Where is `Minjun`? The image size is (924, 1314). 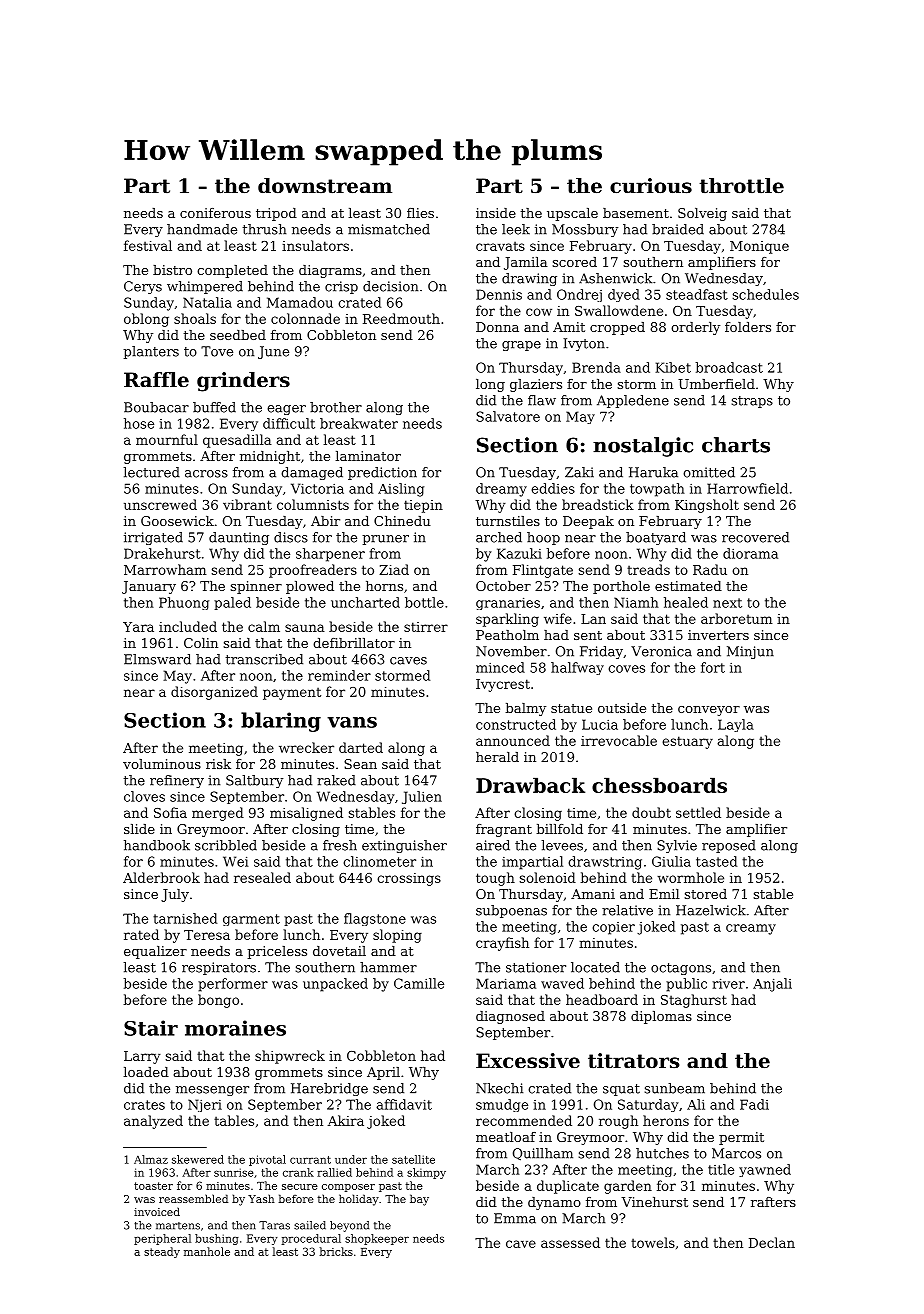 Minjun is located at coordinates (750, 652).
